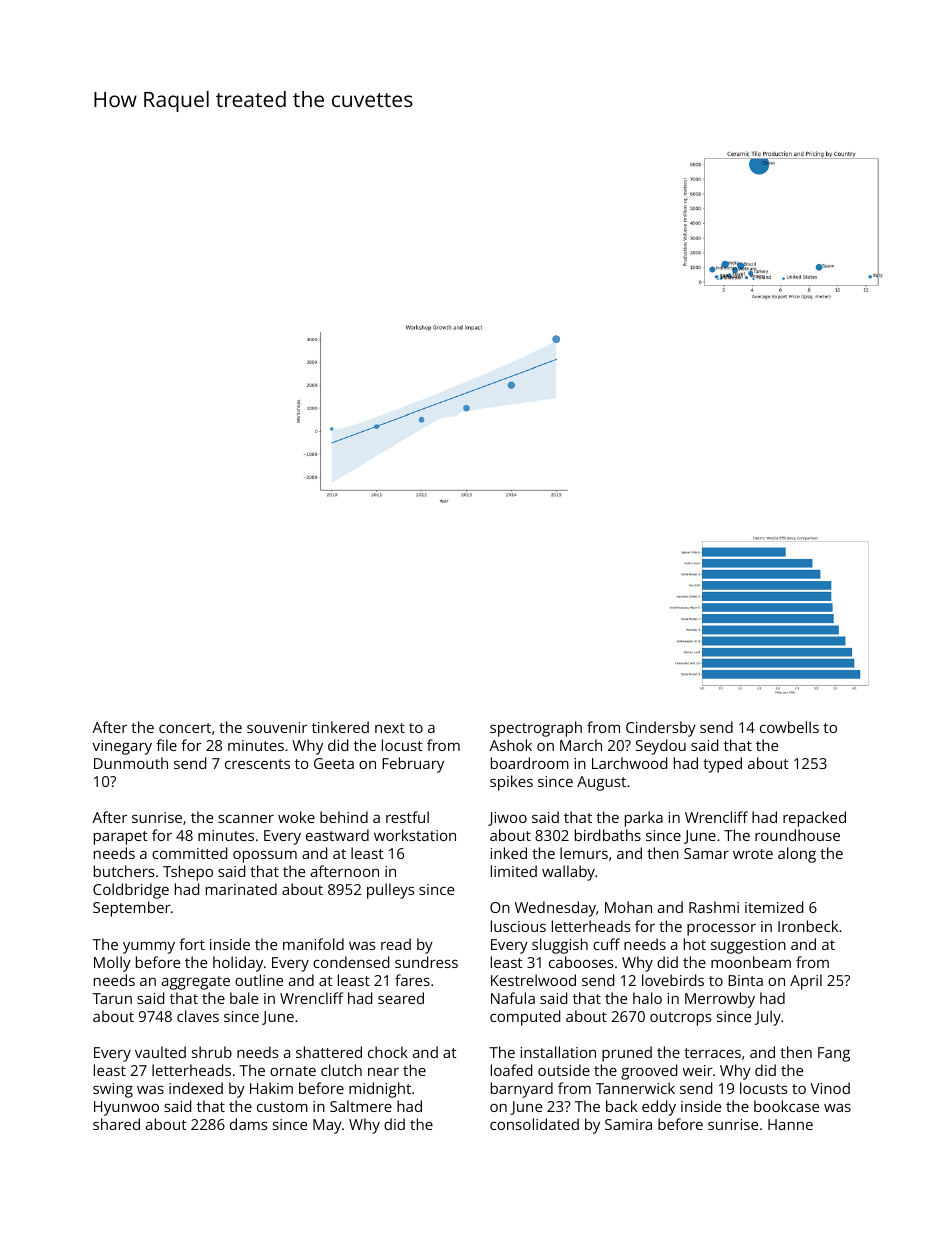 The image size is (952, 1233). I want to click on cowbells, so click(789, 727).
